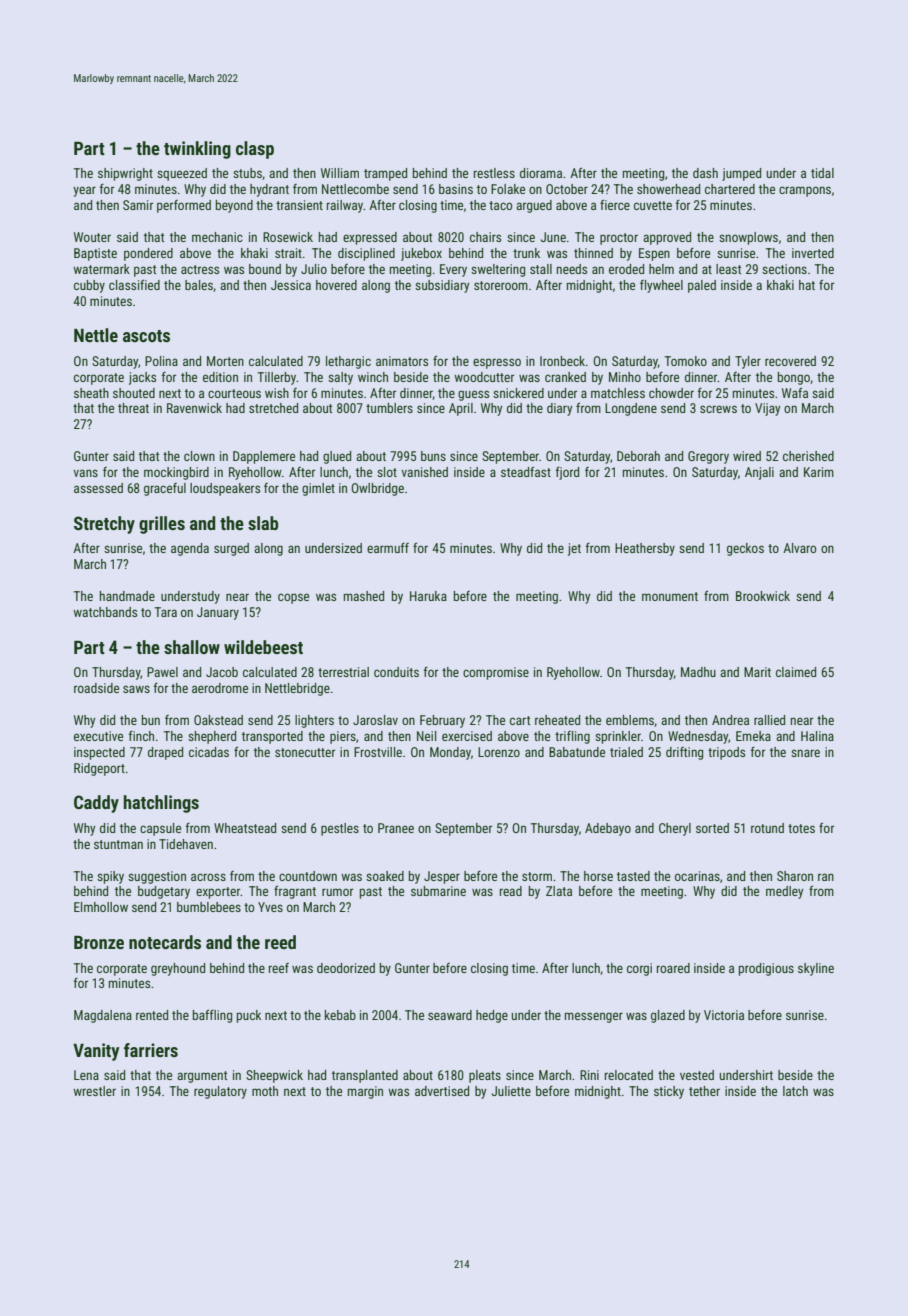  Describe the element at coordinates (280, 942) in the screenshot. I see `reed` at that location.
